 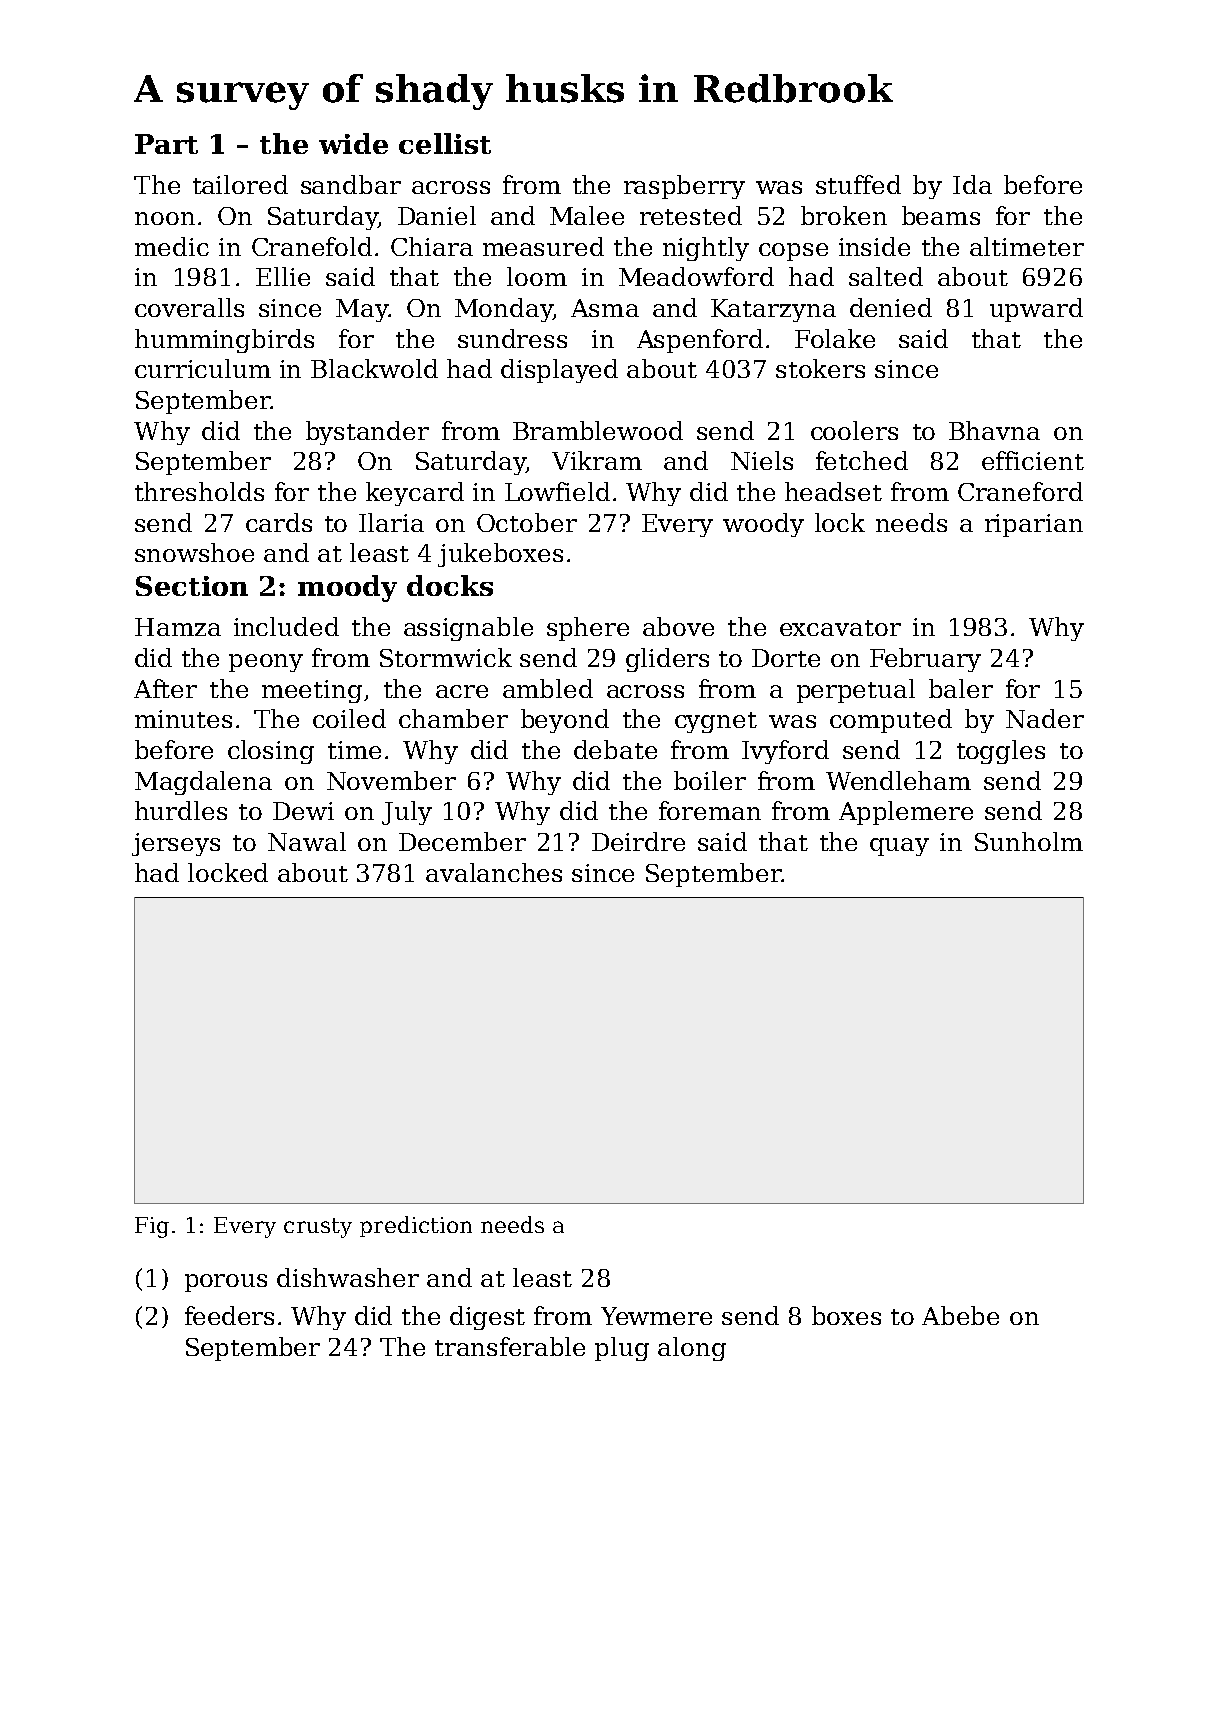 What do you see at coordinates (391, 522) in the screenshot?
I see `Ilaria` at bounding box center [391, 522].
